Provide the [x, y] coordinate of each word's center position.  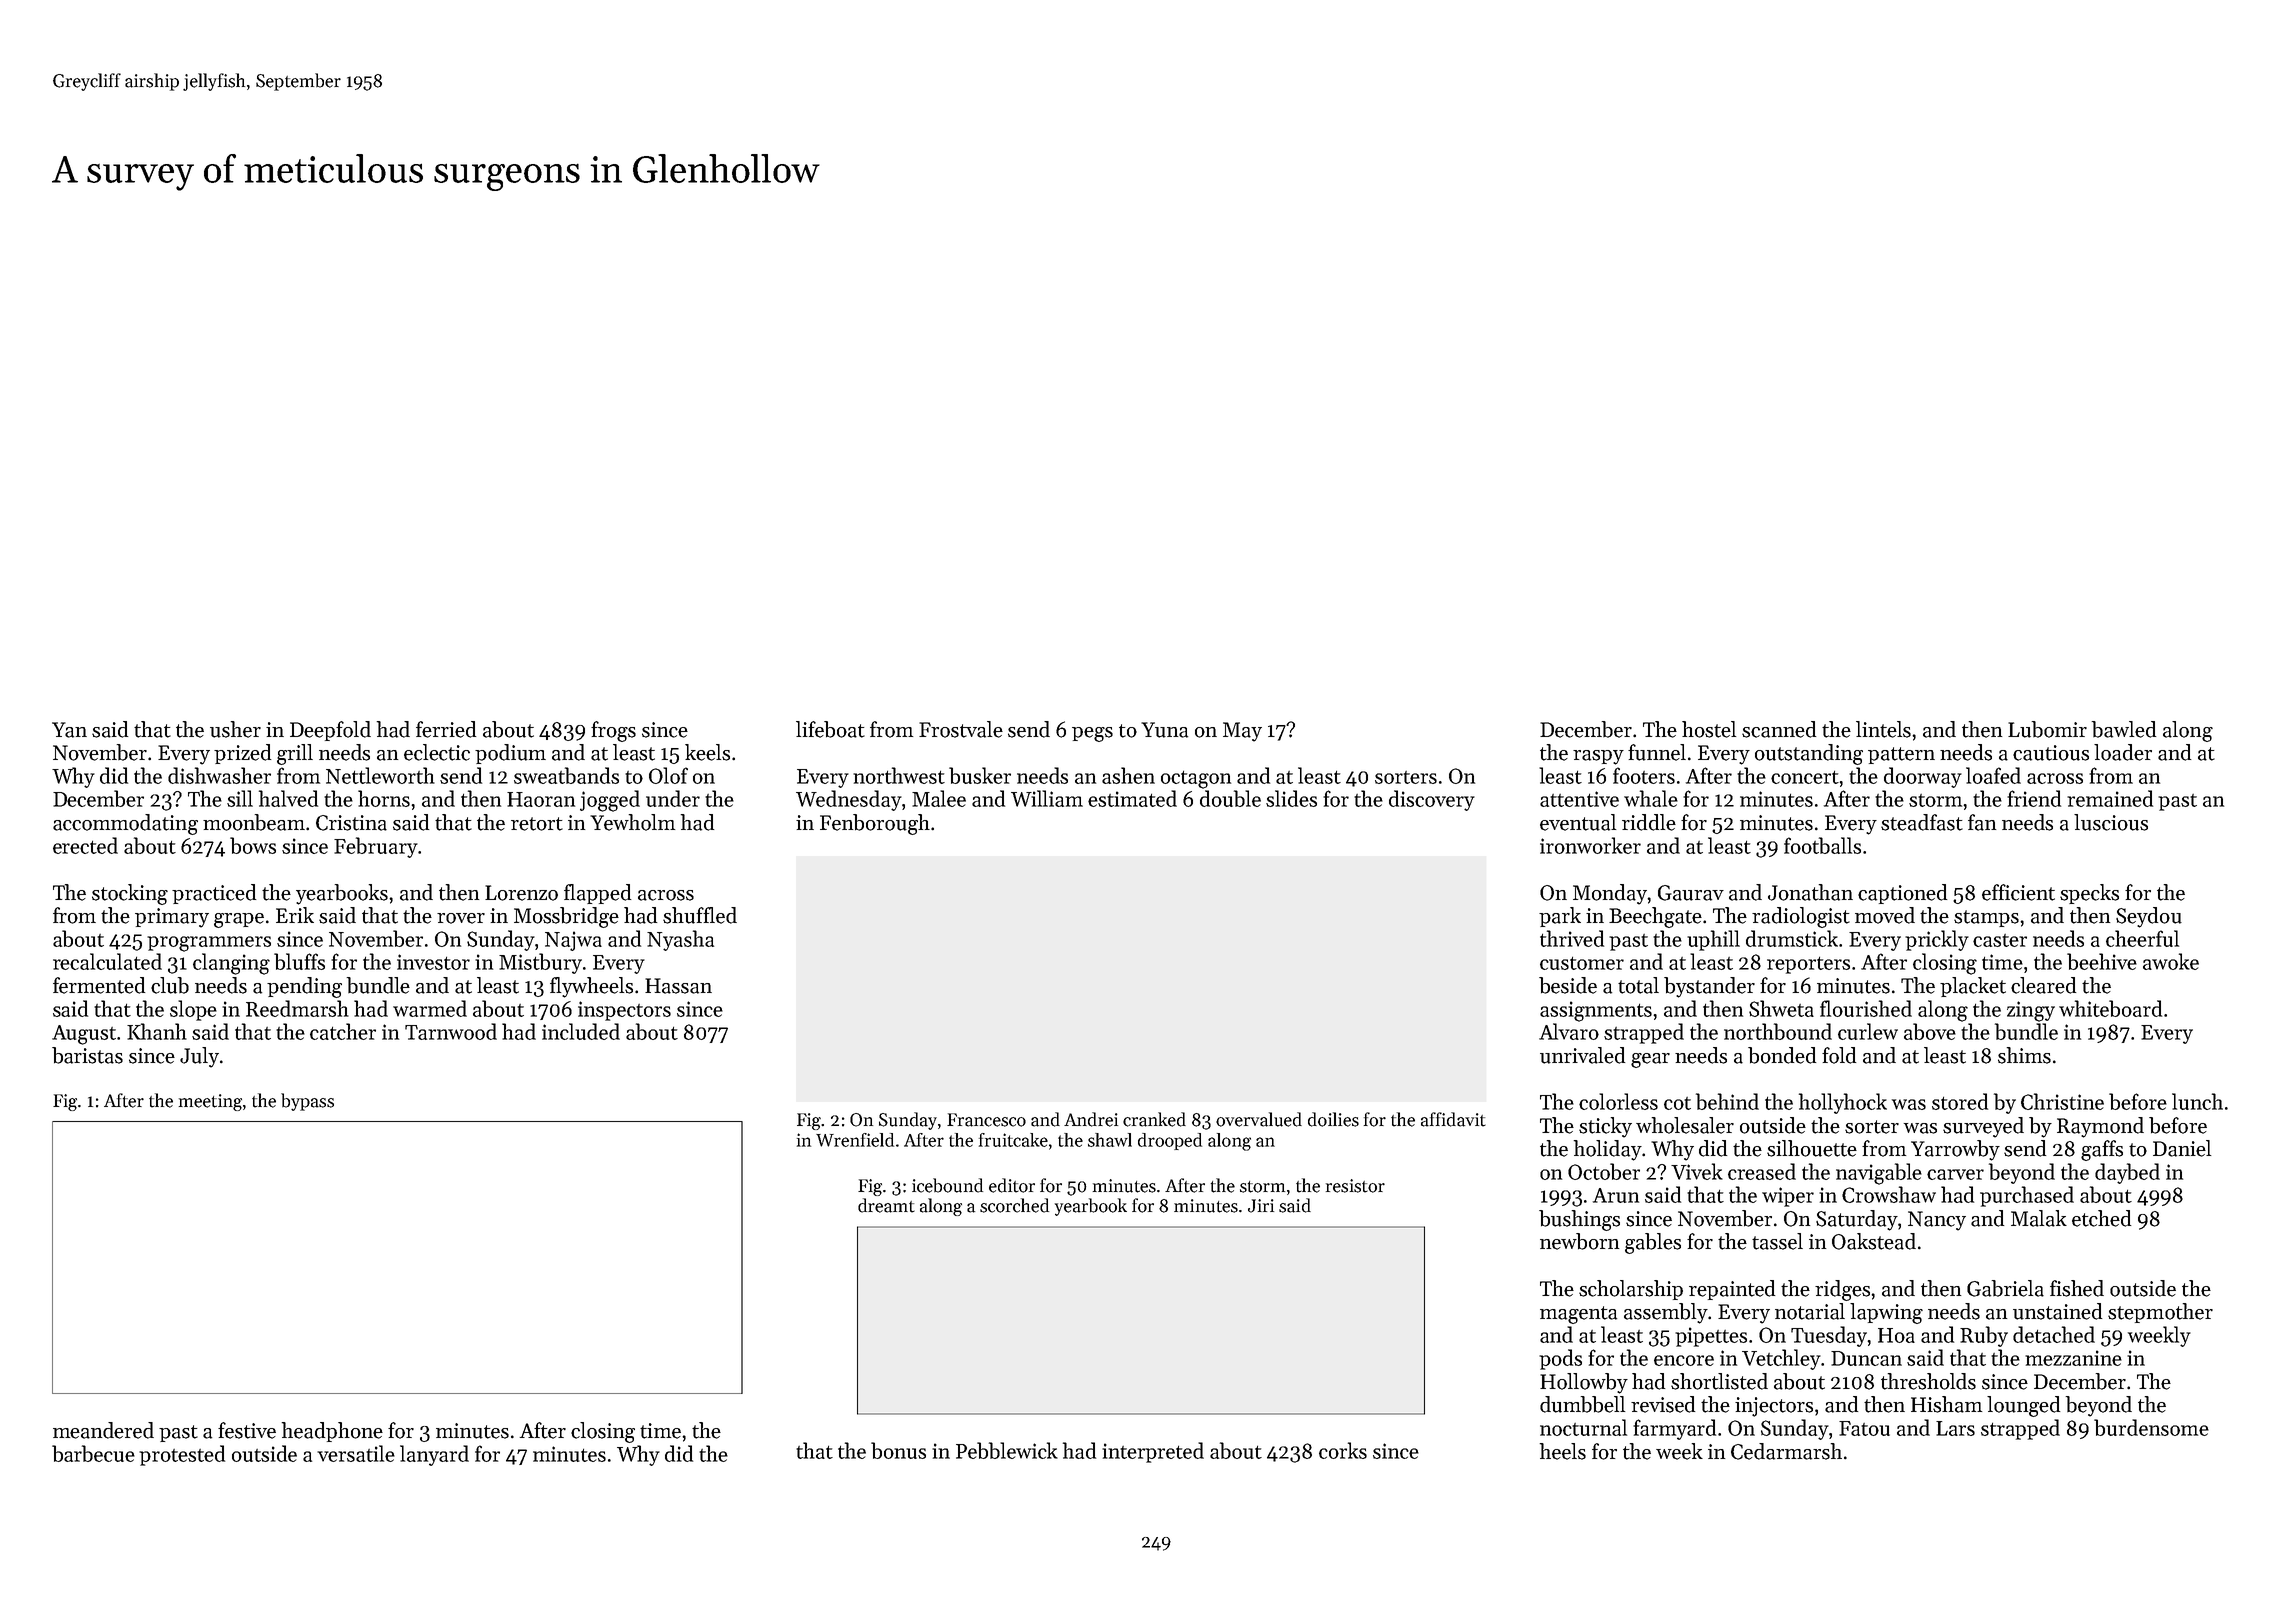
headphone [332, 1432]
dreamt [886, 1205]
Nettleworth [380, 775]
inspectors [624, 1011]
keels [707, 752]
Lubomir [2047, 729]
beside [1568, 985]
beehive [2102, 961]
